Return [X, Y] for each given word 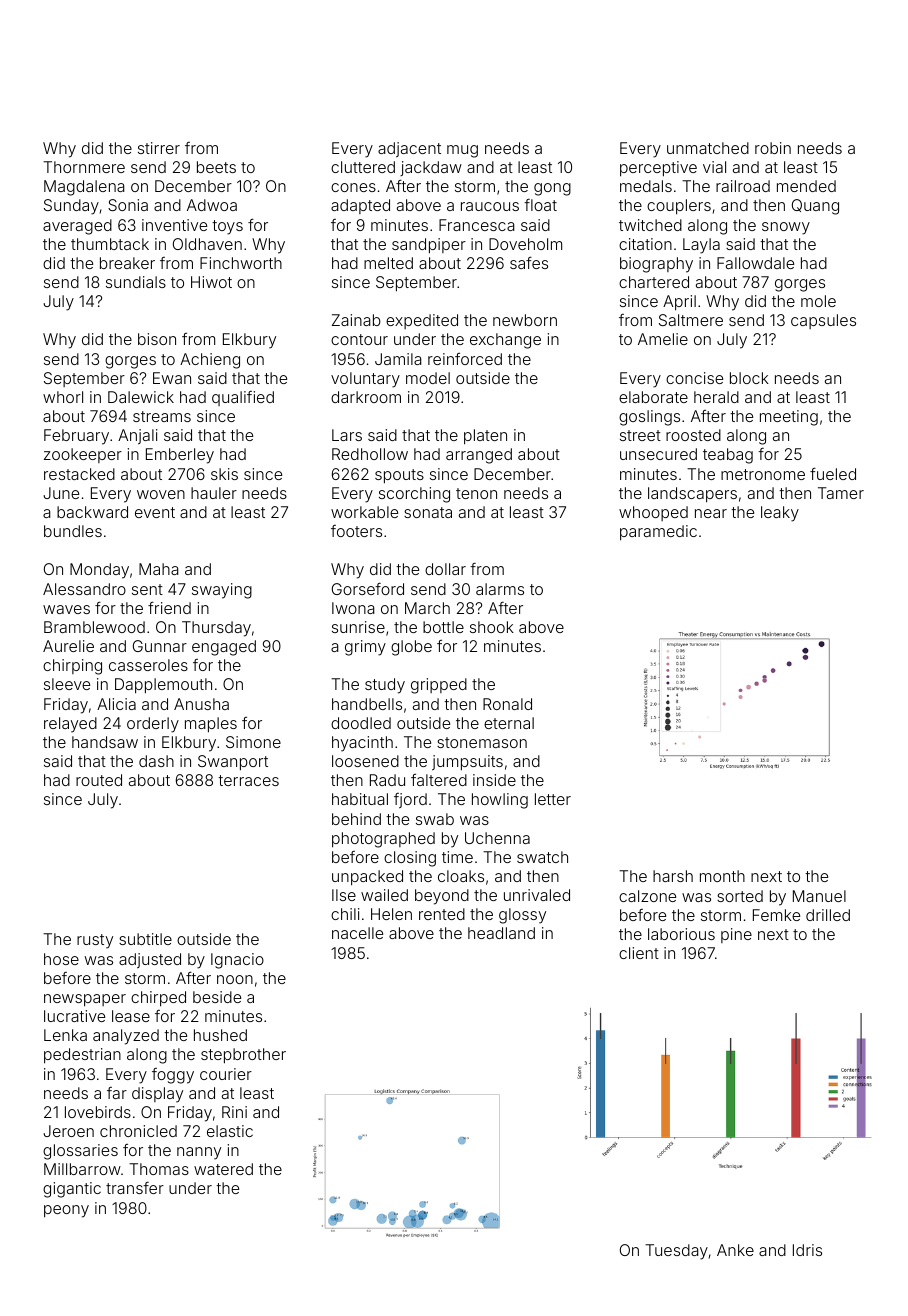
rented [442, 914]
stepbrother [243, 1056]
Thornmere [84, 167]
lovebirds [98, 1112]
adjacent [409, 150]
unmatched [708, 148]
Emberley [180, 456]
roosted [693, 435]
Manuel [819, 896]
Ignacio [237, 961]
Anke [735, 1250]
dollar [445, 569]
